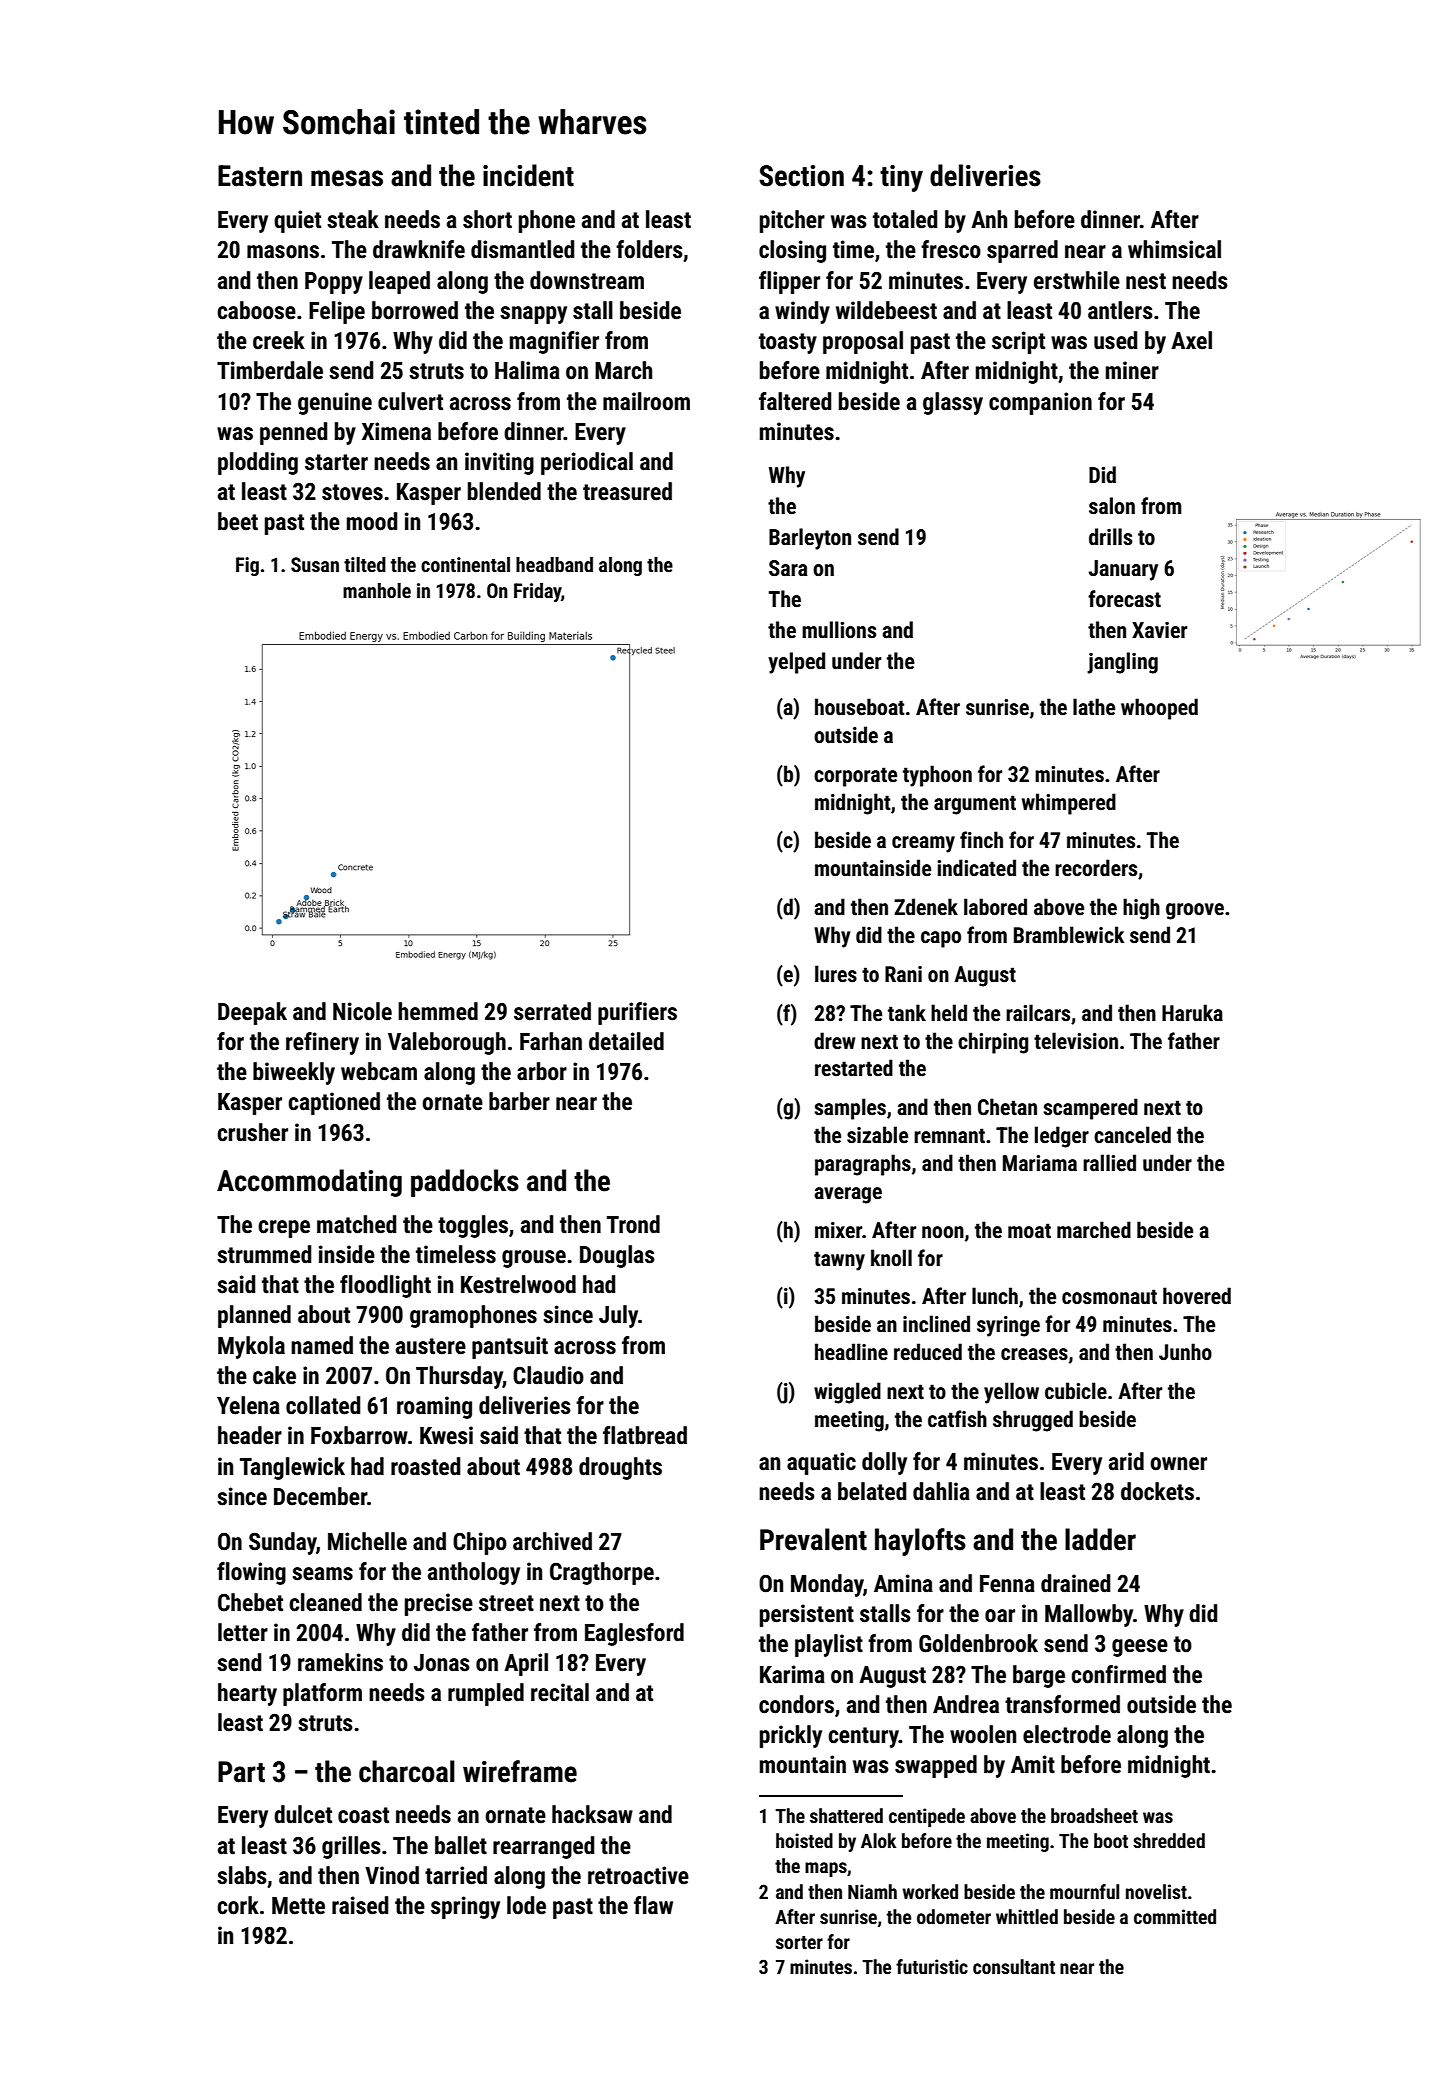 The width and height of the screenshot is (1450, 2100). Describe the element at coordinates (788, 568) in the screenshot. I see `Sara` at that location.
